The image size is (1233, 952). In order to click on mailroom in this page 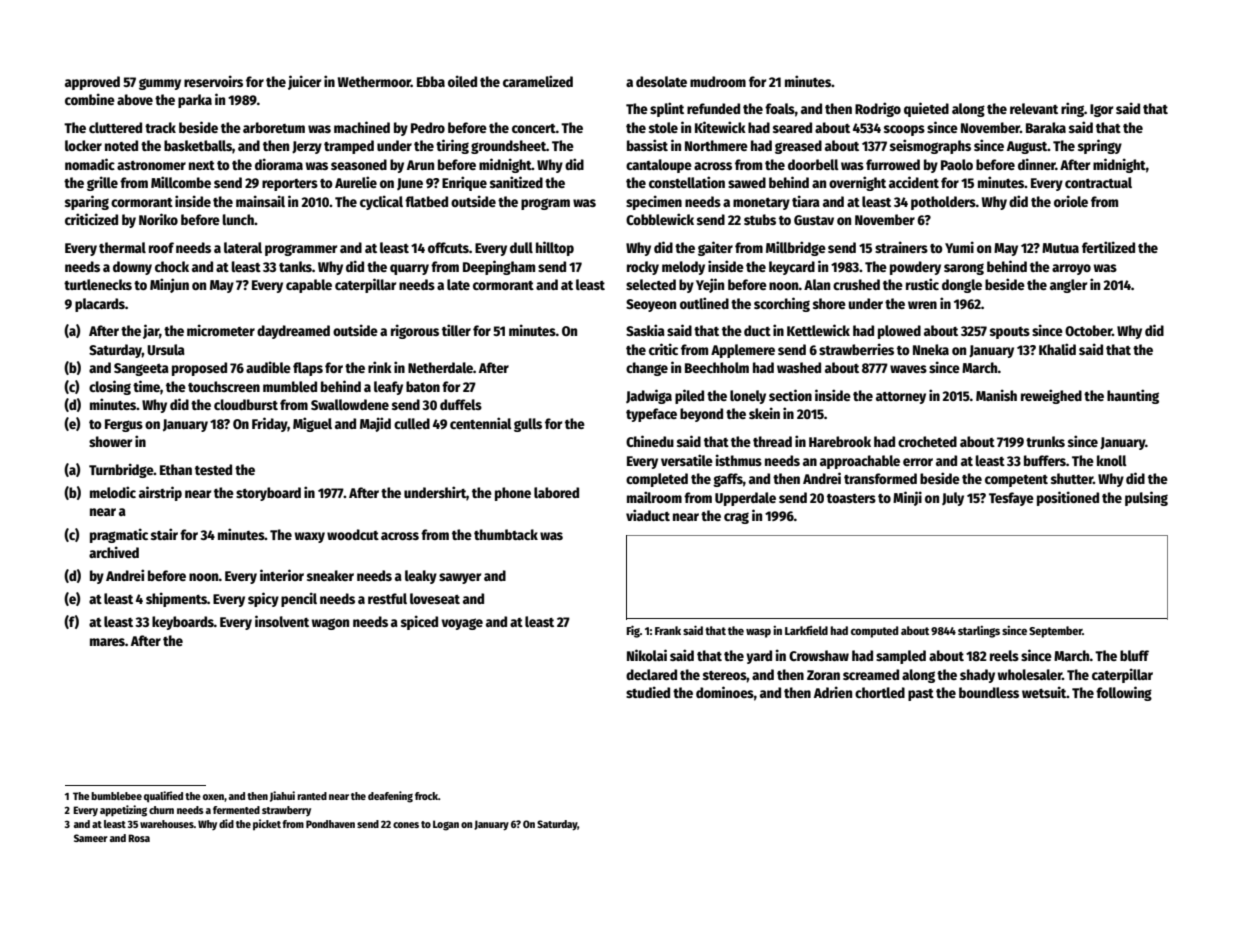, I will do `click(654, 497)`.
